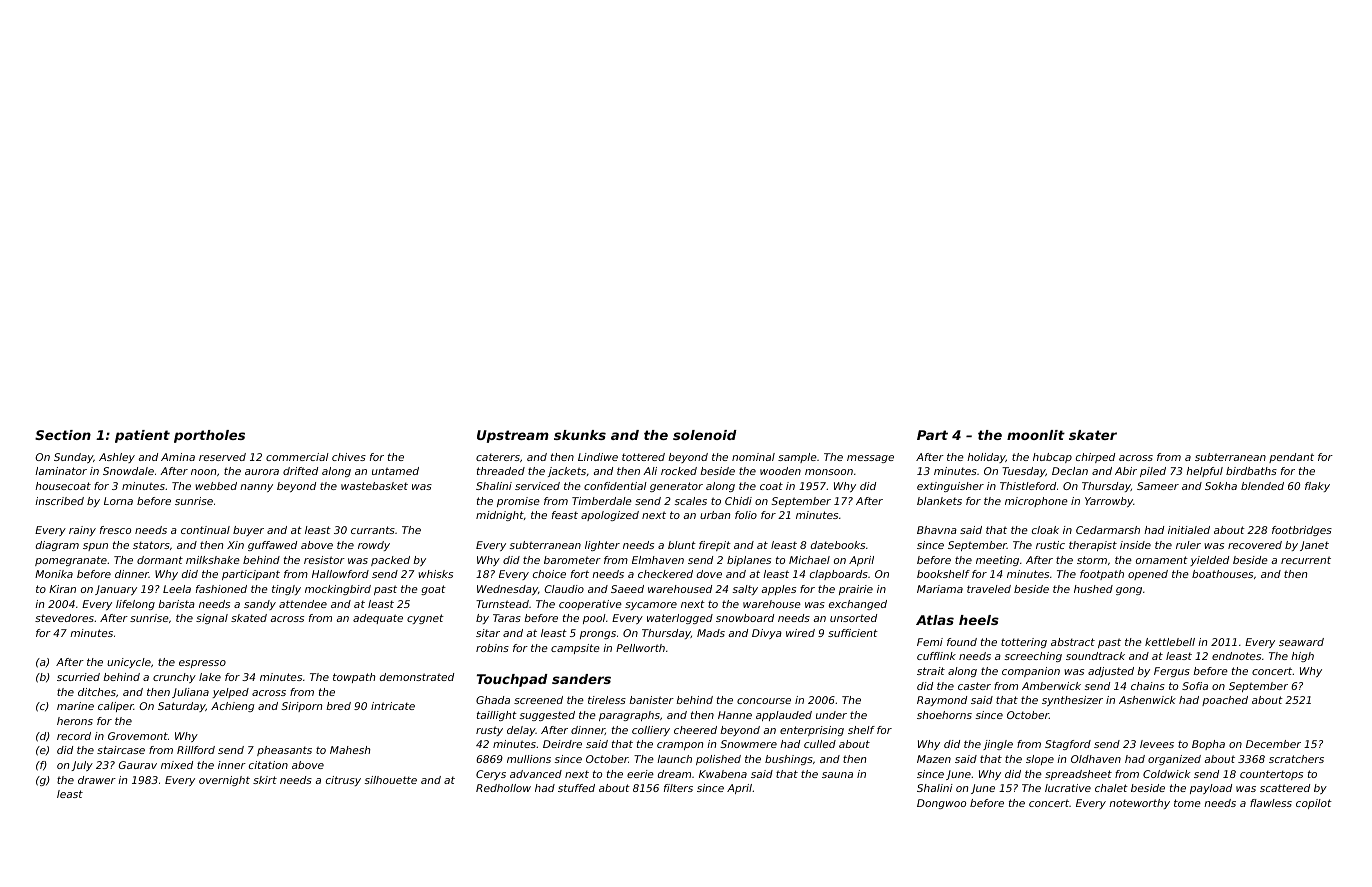 This document has width=1372, height=887. Describe the element at coordinates (575, 649) in the document. I see `campsite` at that location.
